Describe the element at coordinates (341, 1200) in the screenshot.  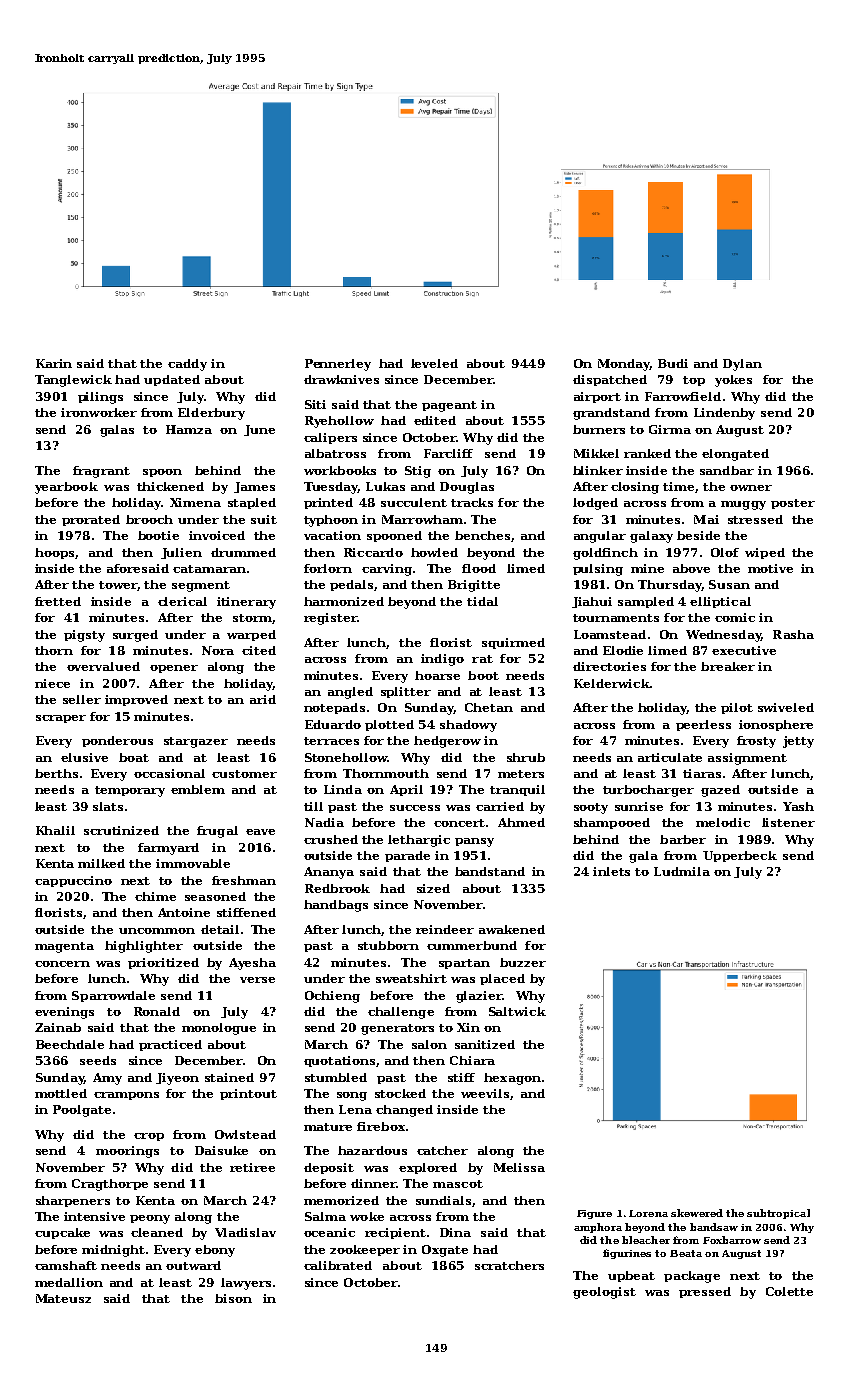
I see `memorized` at that location.
